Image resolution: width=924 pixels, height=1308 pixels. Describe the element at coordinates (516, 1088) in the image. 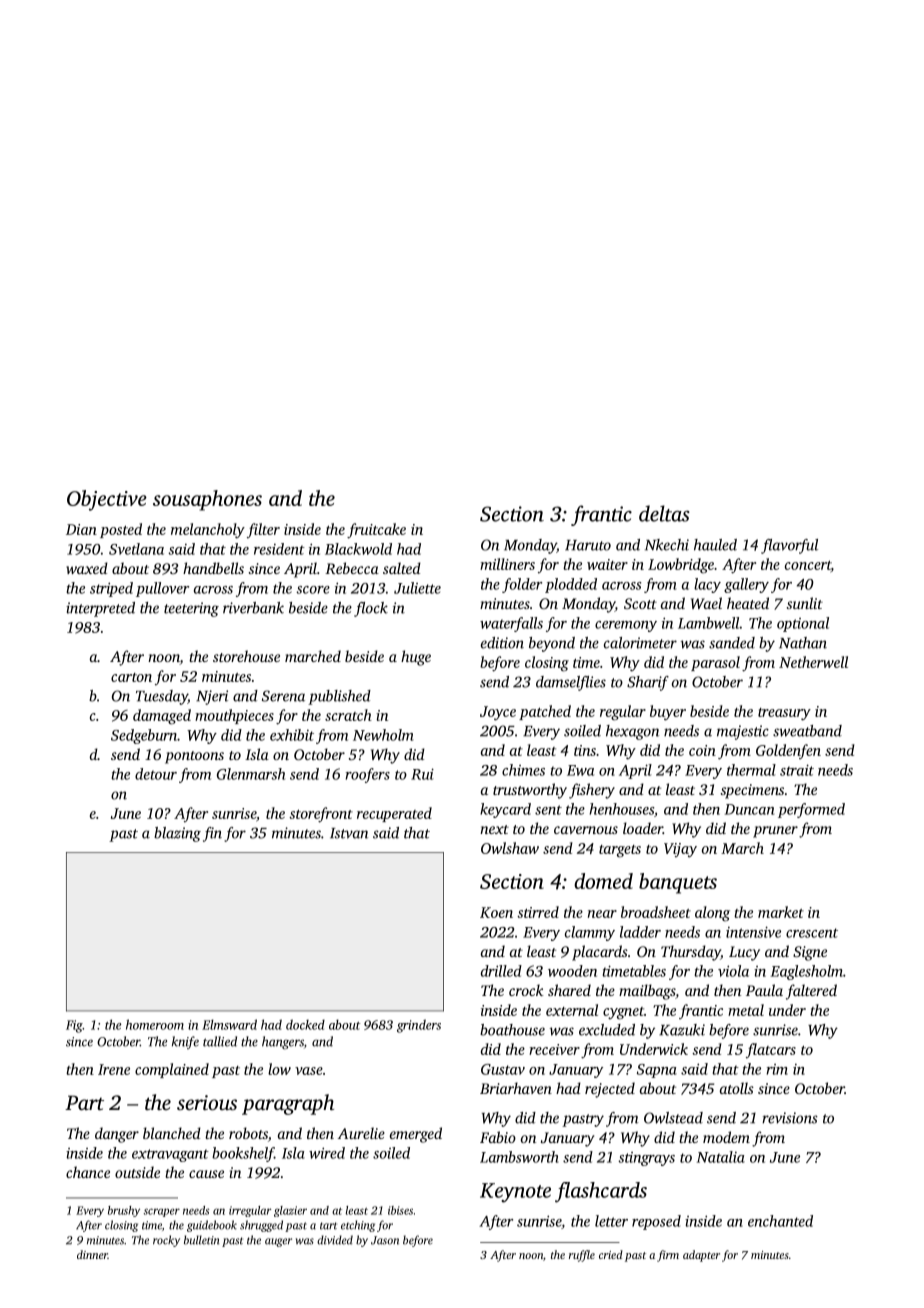

I see `Briarhaven` at that location.
